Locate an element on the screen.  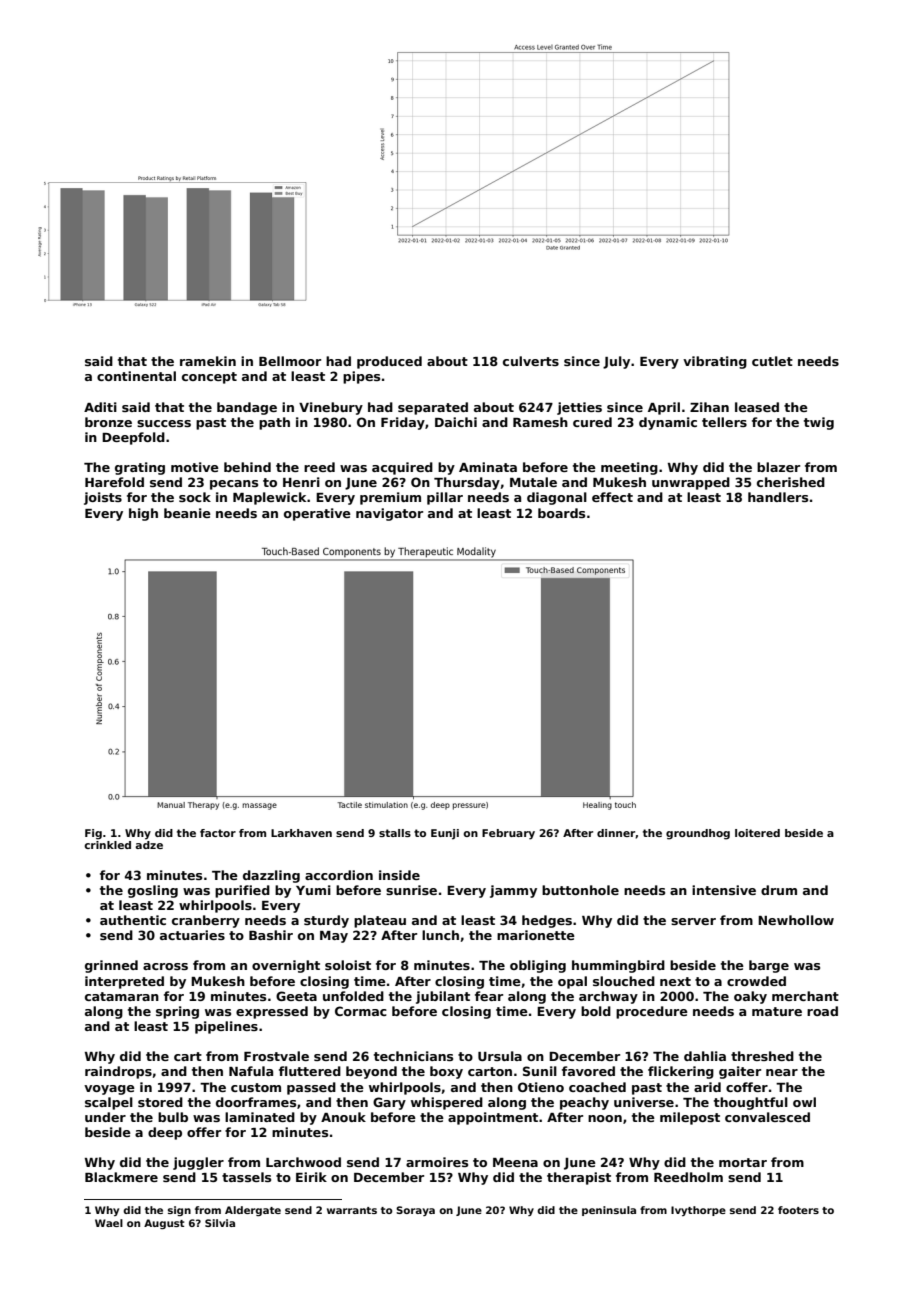
groundhog is located at coordinates (698, 834).
